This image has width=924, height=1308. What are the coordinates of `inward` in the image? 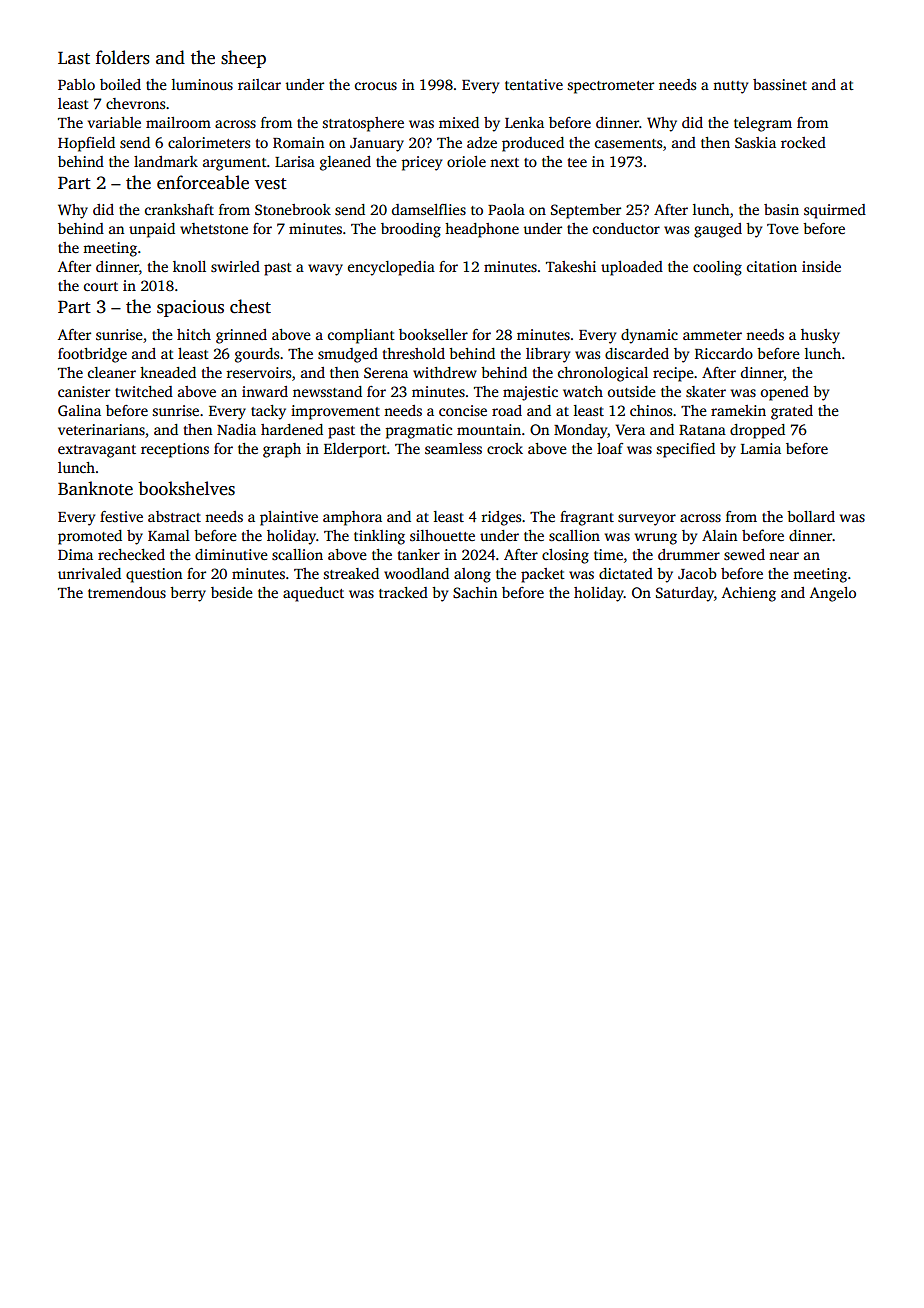 It's located at (265, 391).
